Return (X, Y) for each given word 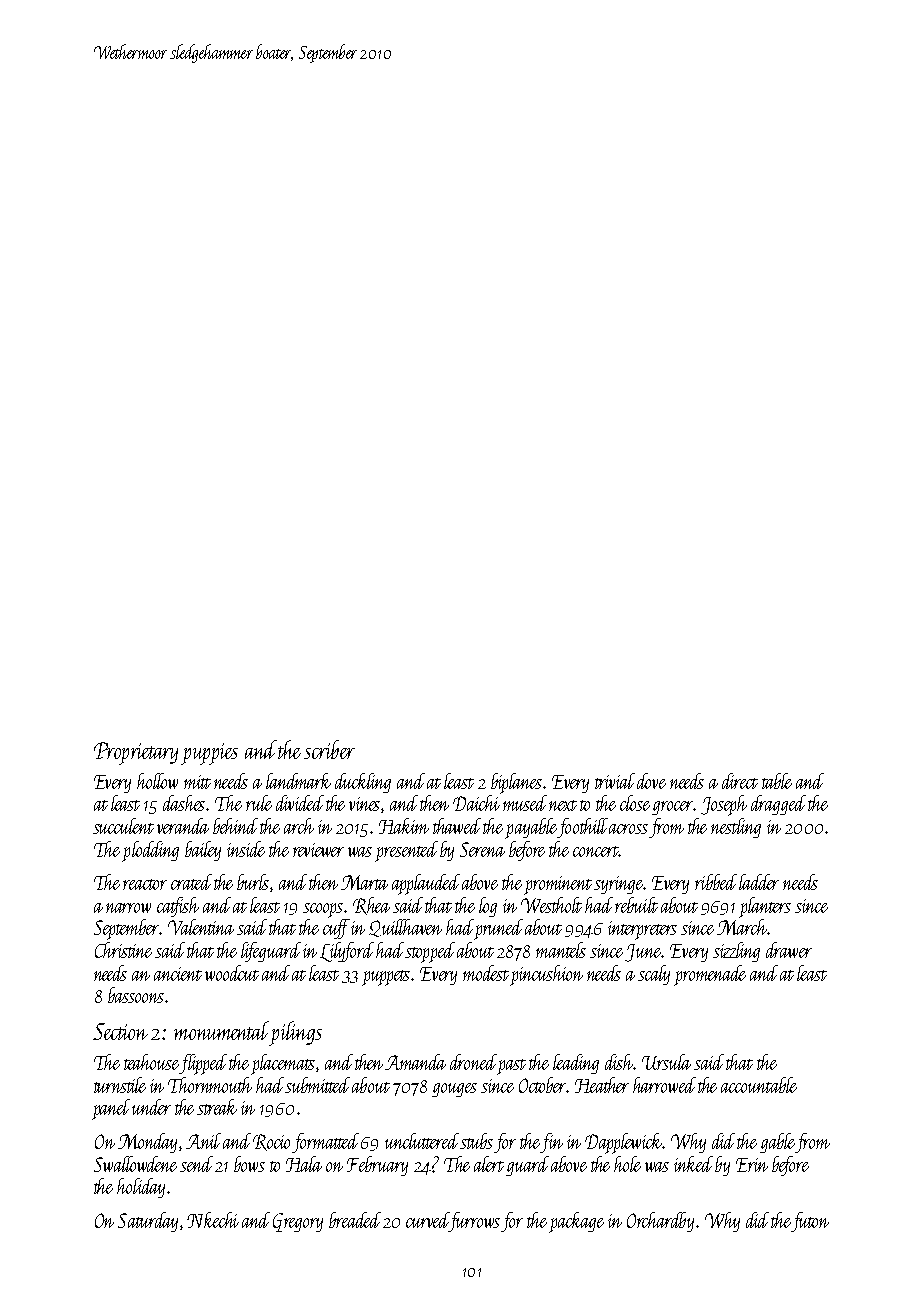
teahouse (151, 1062)
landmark (298, 781)
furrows (476, 1222)
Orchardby (660, 1222)
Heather (602, 1085)
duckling (363, 783)
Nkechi (213, 1220)
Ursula (666, 1062)
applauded (426, 884)
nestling (736, 828)
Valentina (201, 927)
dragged (778, 805)
